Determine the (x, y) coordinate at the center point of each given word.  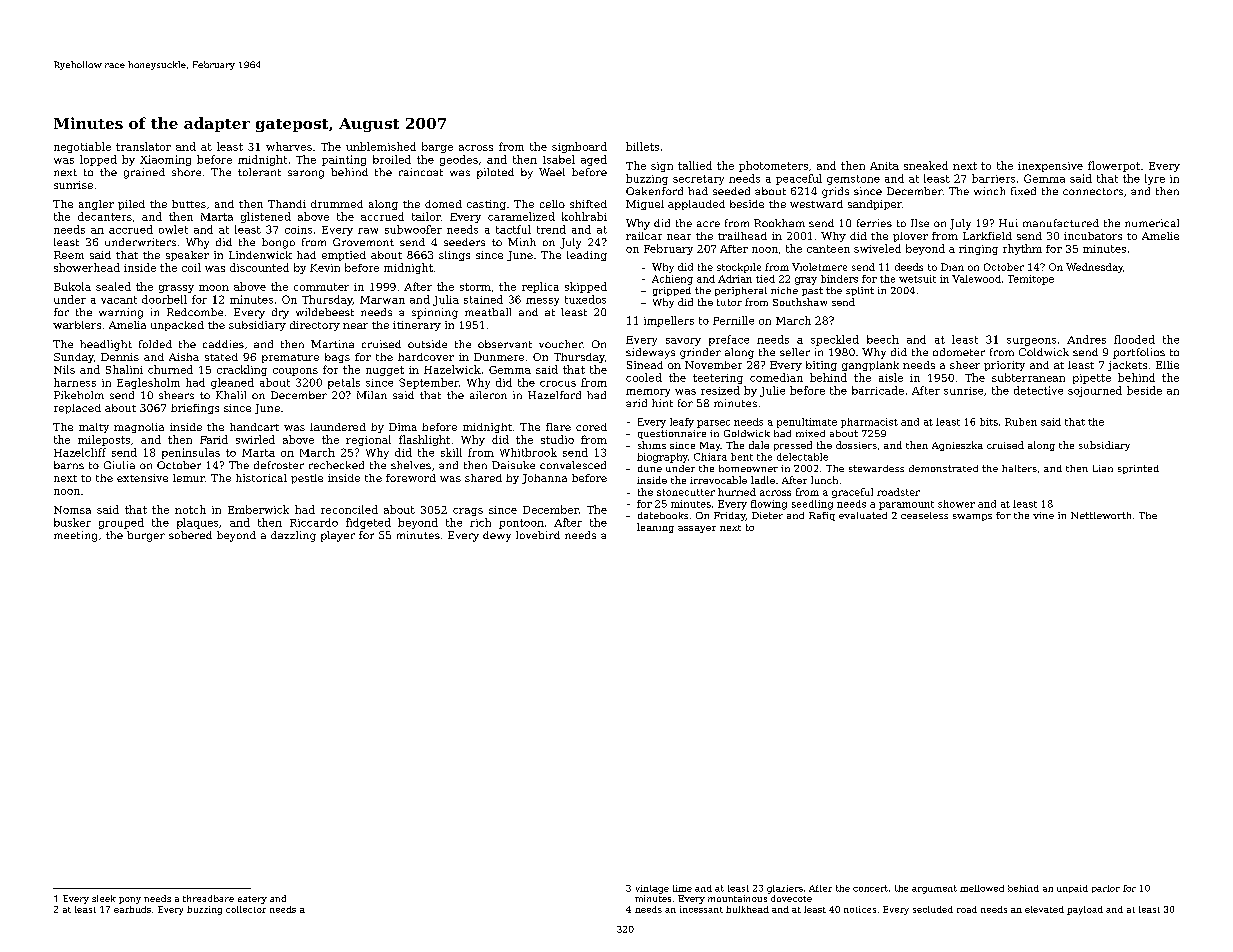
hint (662, 403)
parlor (1106, 889)
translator (143, 146)
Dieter (767, 515)
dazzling (293, 536)
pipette (1092, 379)
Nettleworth (1101, 515)
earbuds (132, 909)
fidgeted (368, 523)
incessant (701, 909)
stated (221, 357)
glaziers (785, 889)
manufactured (1061, 223)
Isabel (559, 159)
